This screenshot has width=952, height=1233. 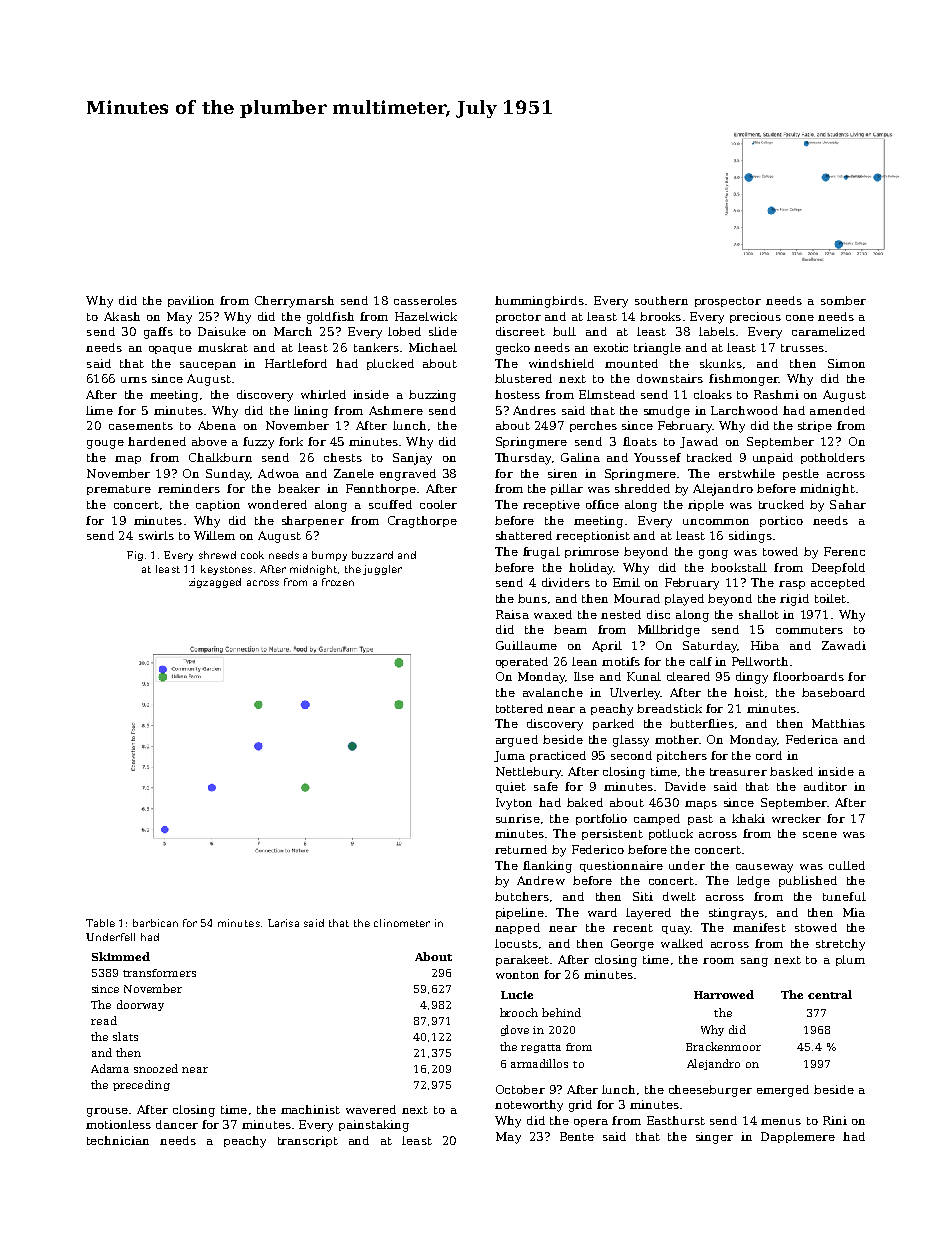 I want to click on parked, so click(x=613, y=724).
